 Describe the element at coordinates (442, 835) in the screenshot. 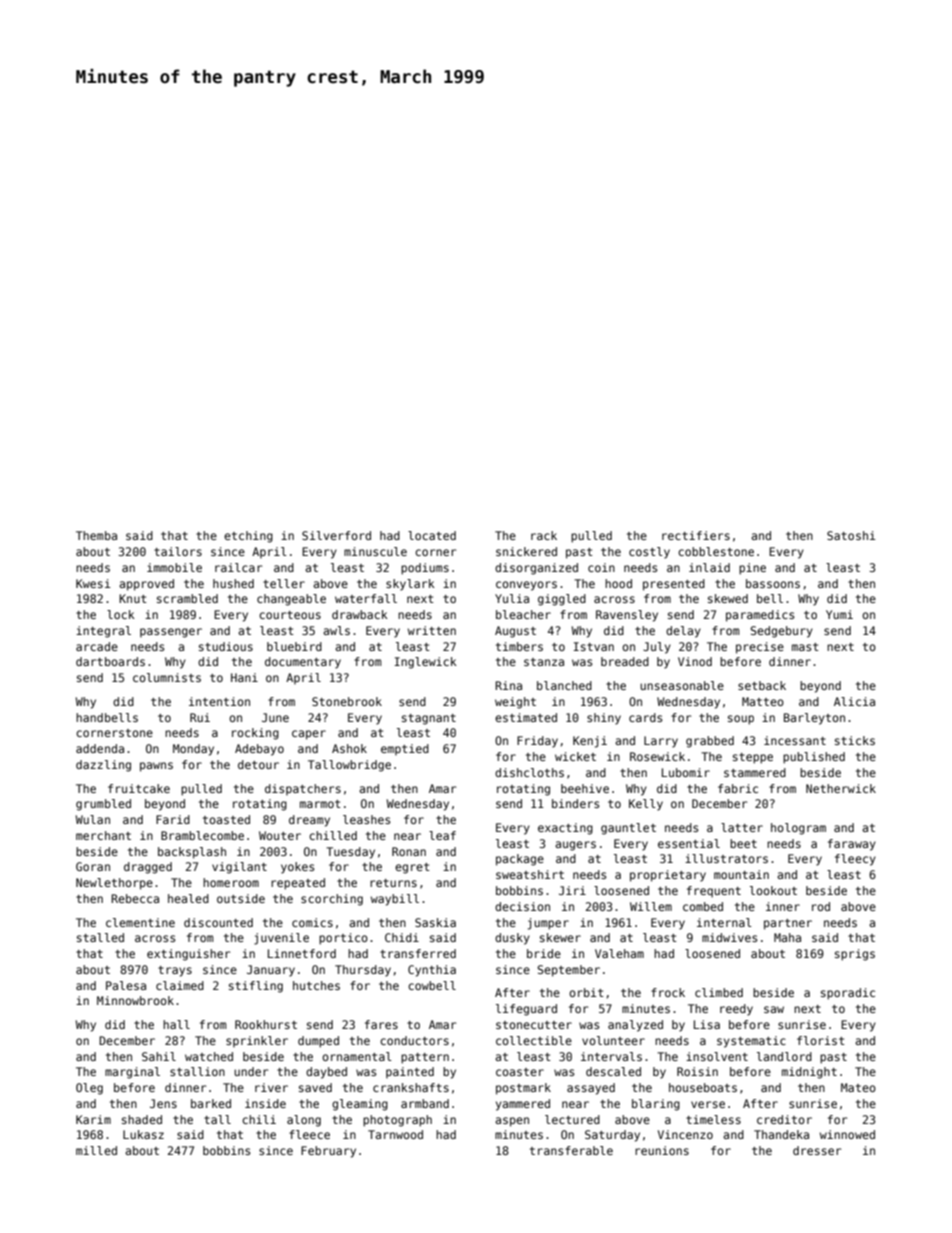

I see `leaf` at that location.
